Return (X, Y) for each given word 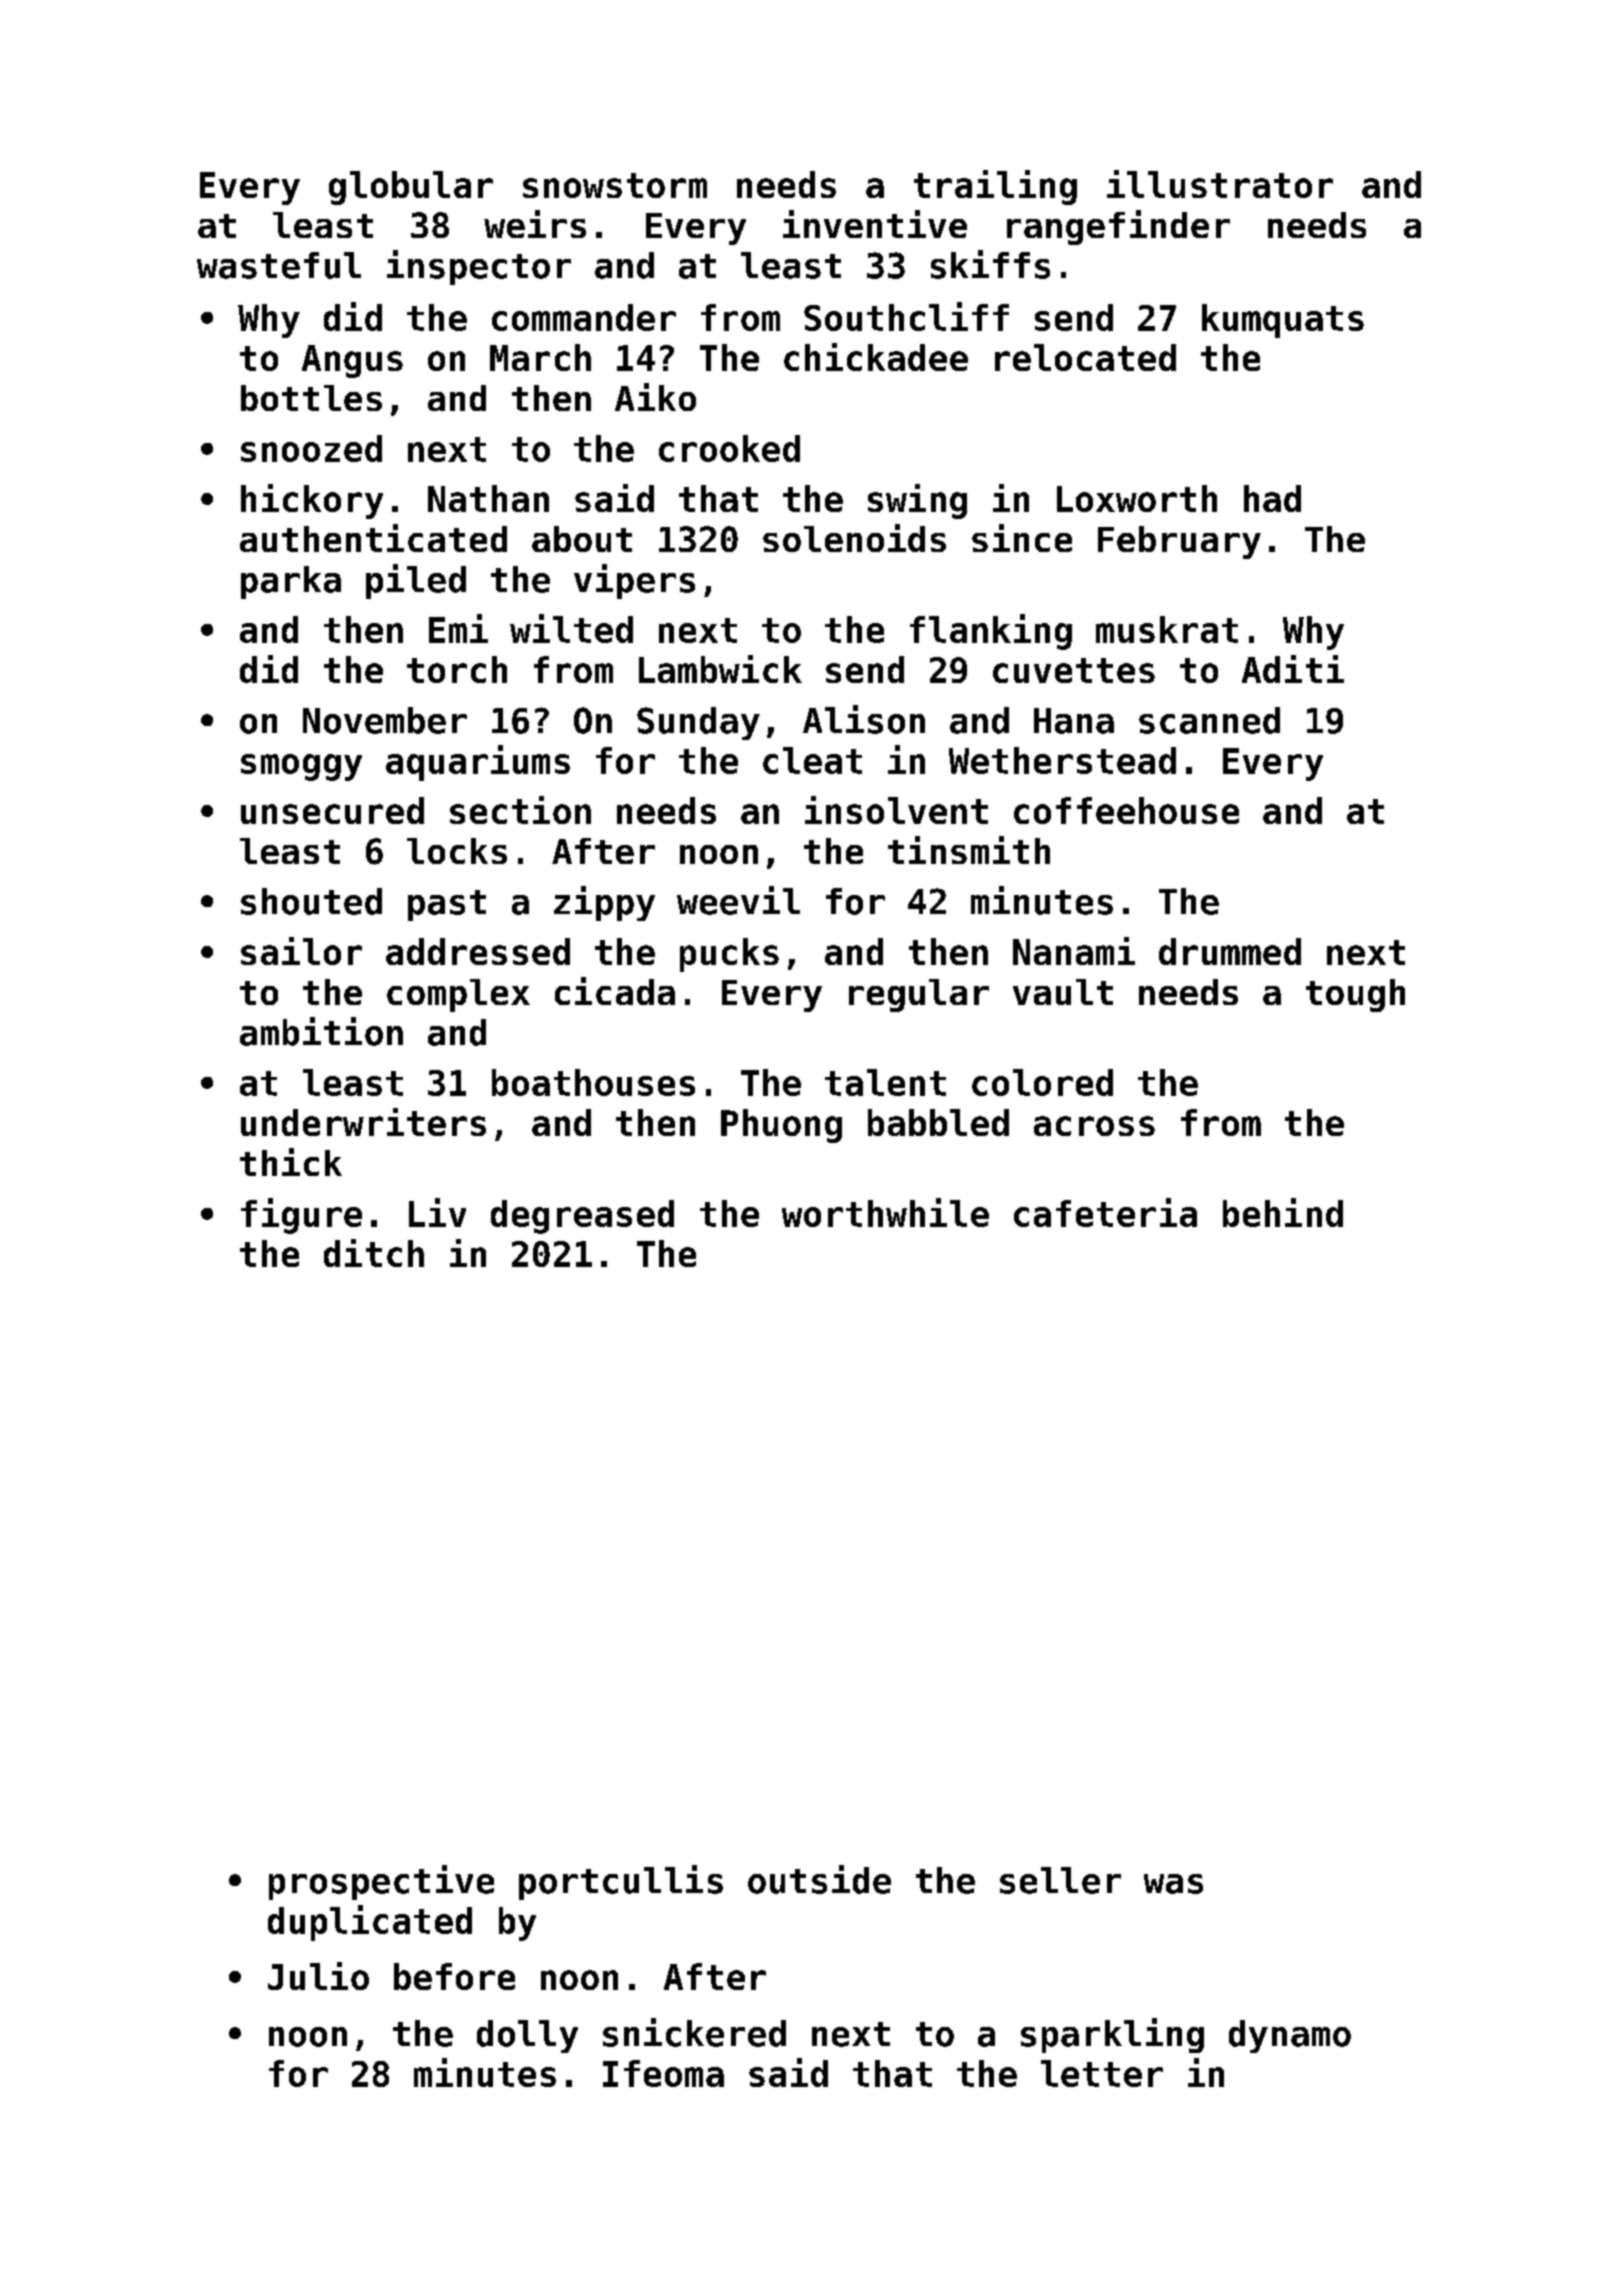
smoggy (301, 767)
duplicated (370, 1923)
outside (819, 1879)
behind (1283, 1212)
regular (919, 995)
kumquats (1283, 321)
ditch (374, 1253)
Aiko (655, 397)
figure (301, 1216)
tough (1355, 995)
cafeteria (1105, 1212)
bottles (311, 398)
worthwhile (885, 1212)
